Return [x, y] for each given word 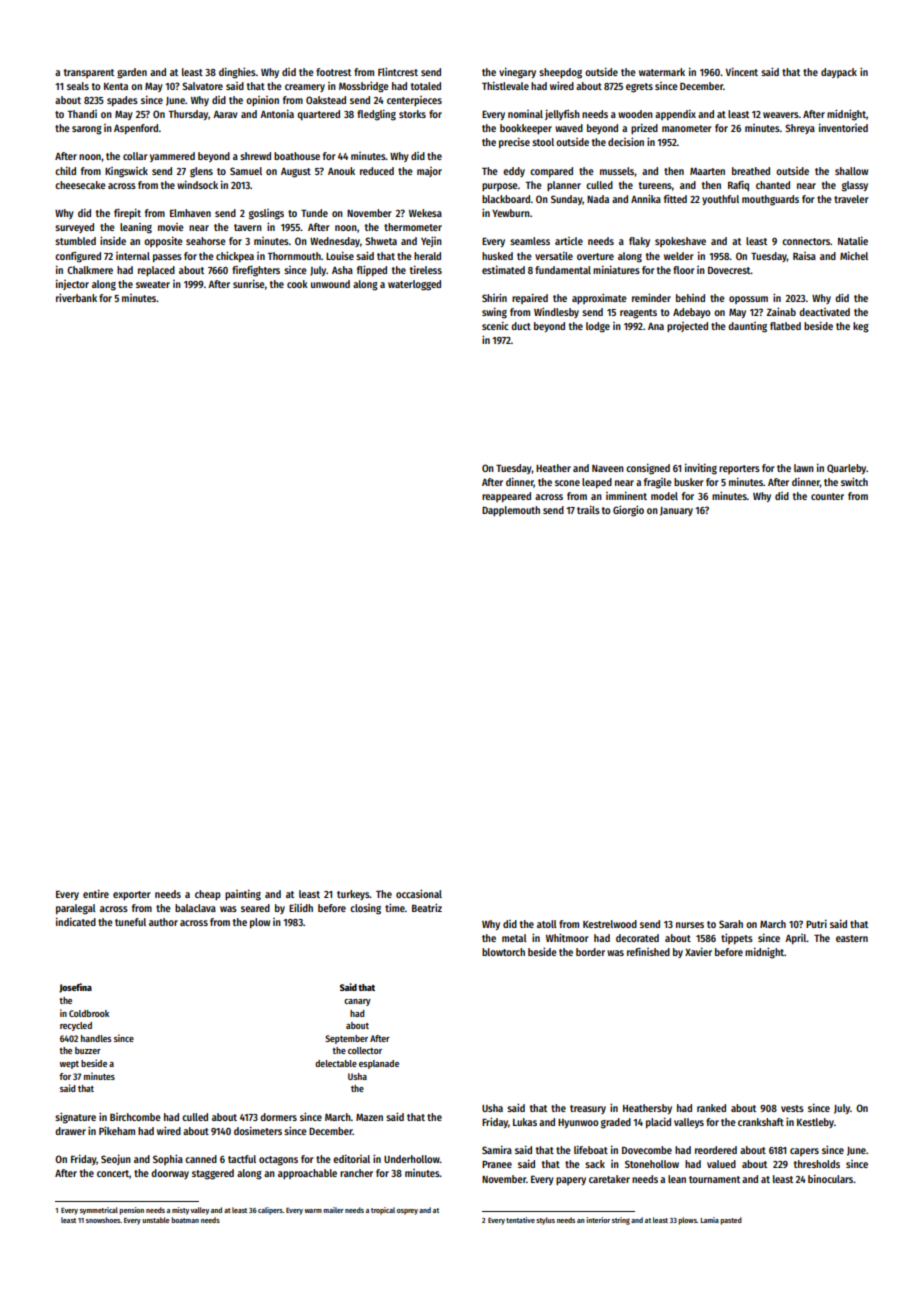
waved [569, 128]
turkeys [353, 895]
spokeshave [680, 242]
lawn [804, 468]
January [676, 511]
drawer [70, 1131]
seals [78, 86]
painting [243, 895]
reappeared [506, 497]
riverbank [76, 297]
